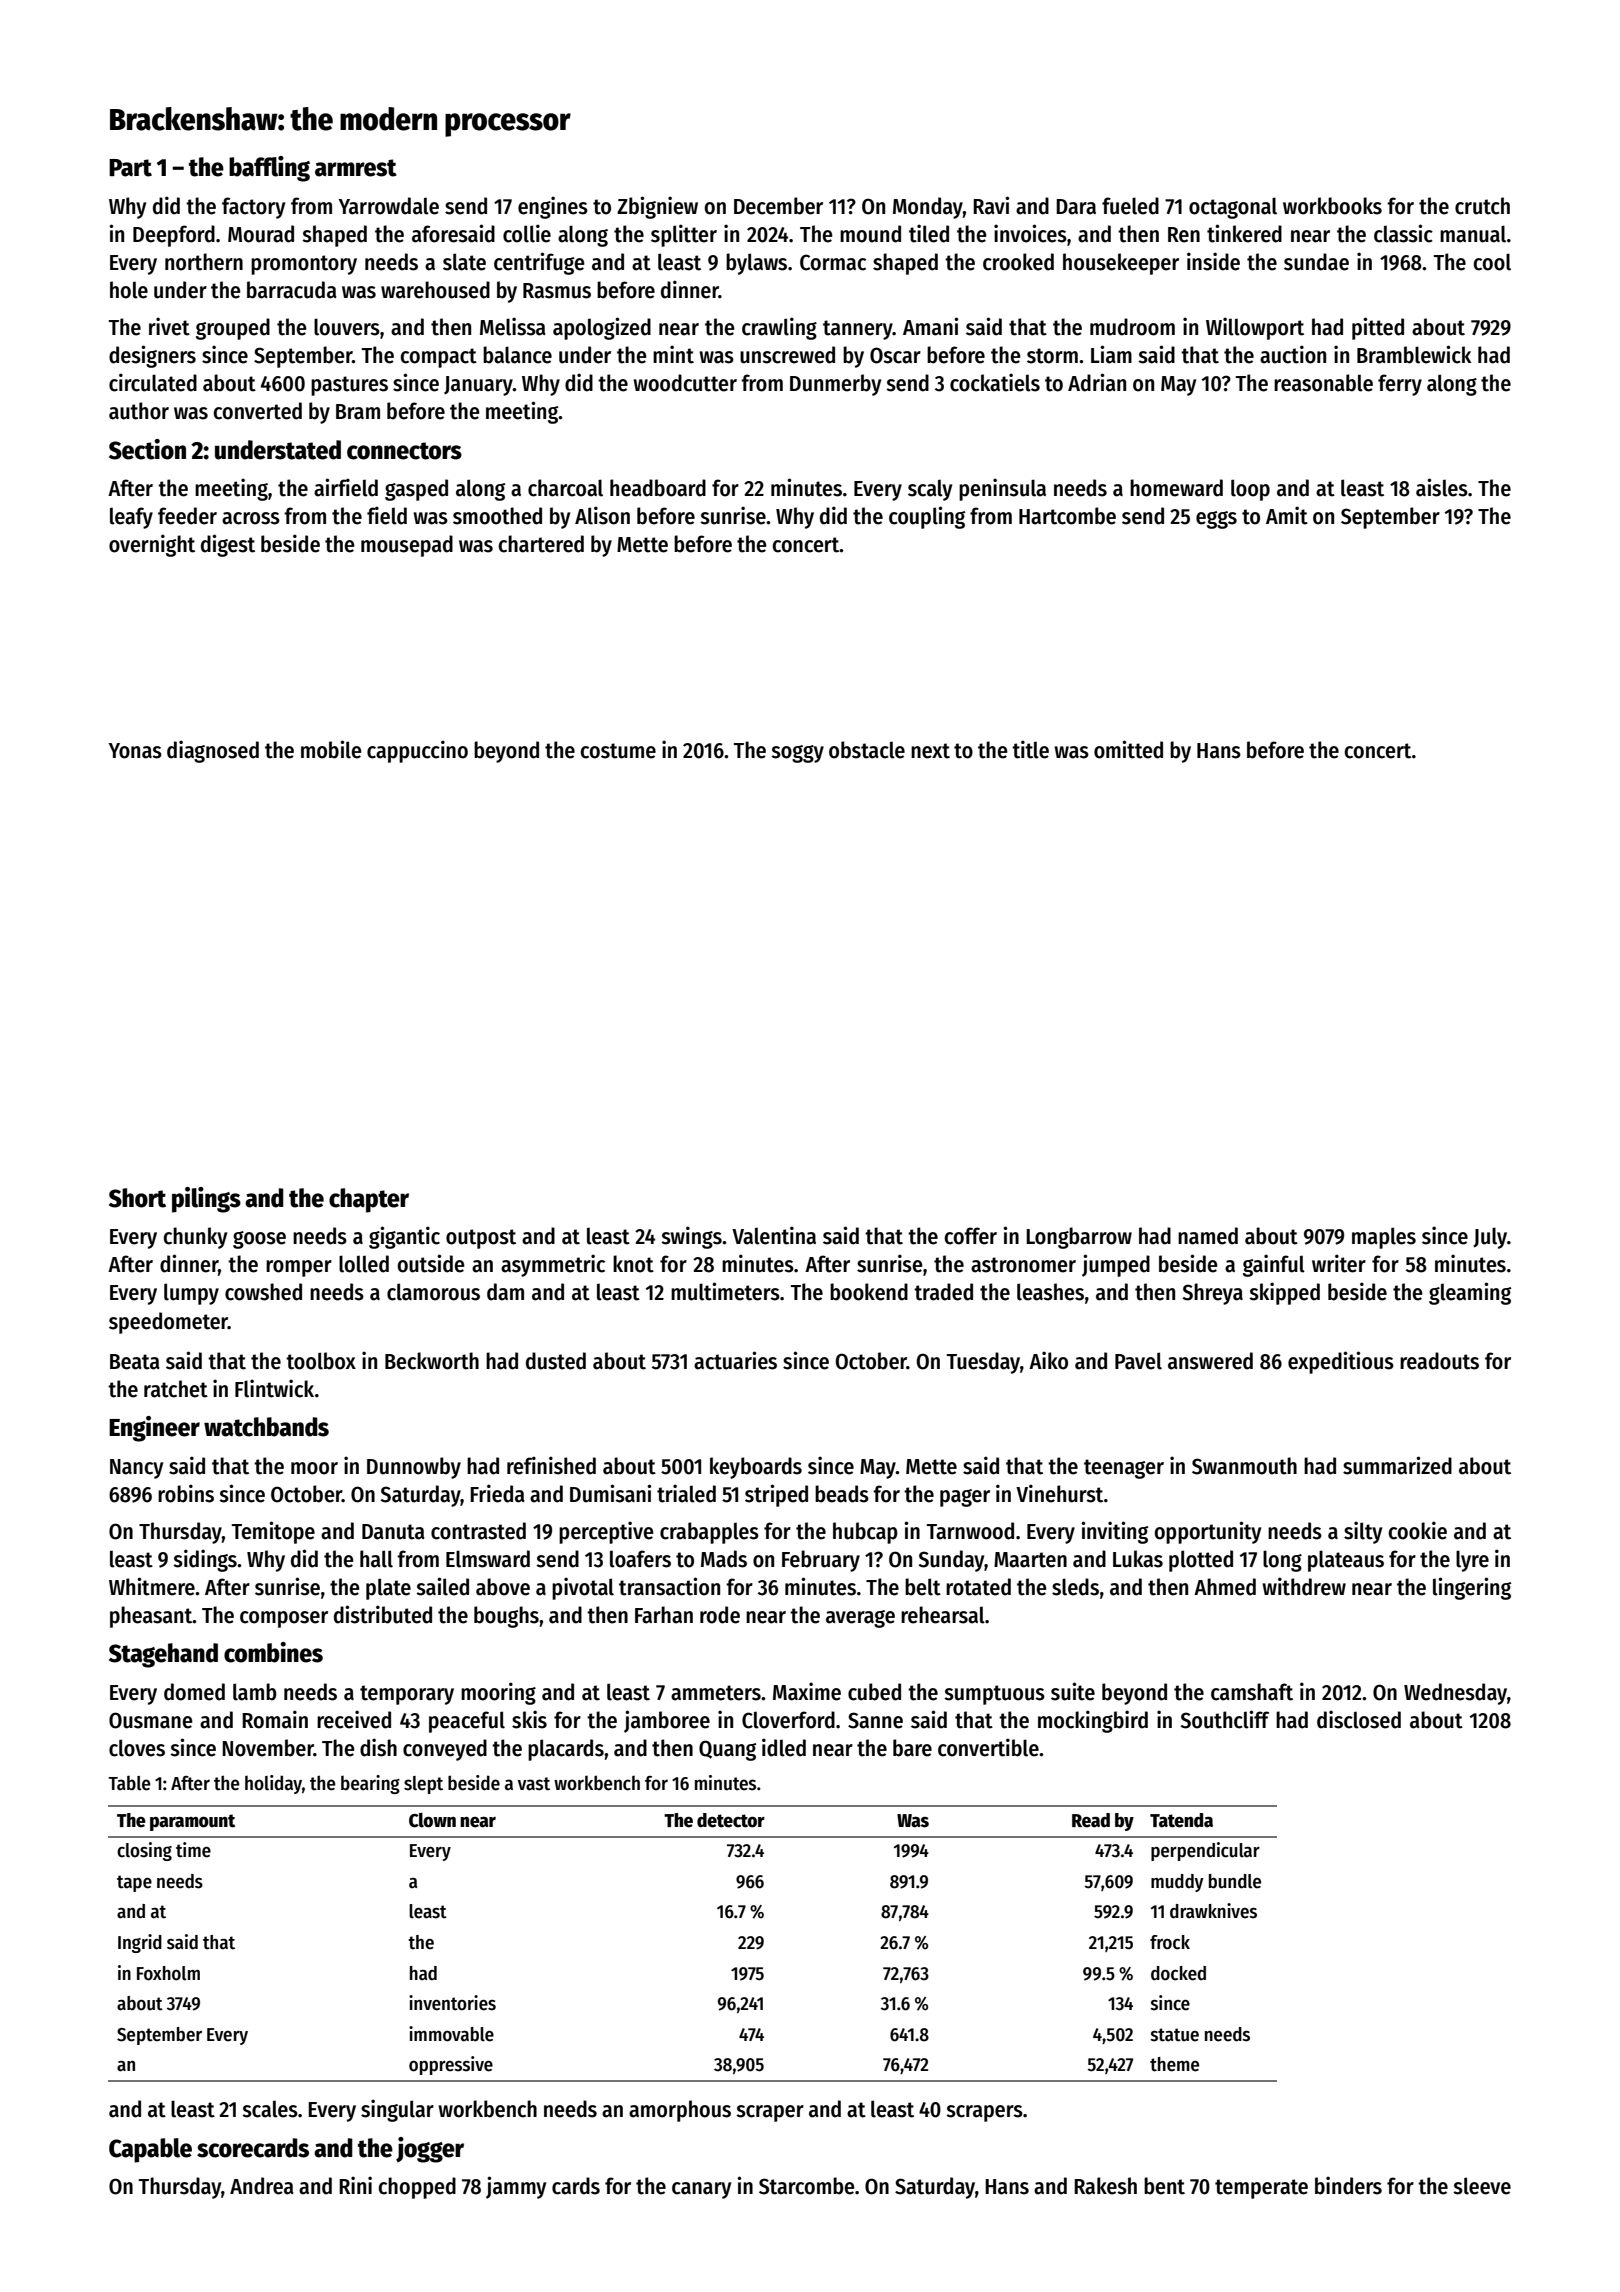  Describe the element at coordinates (257, 411) in the document. I see `converted` at that location.
